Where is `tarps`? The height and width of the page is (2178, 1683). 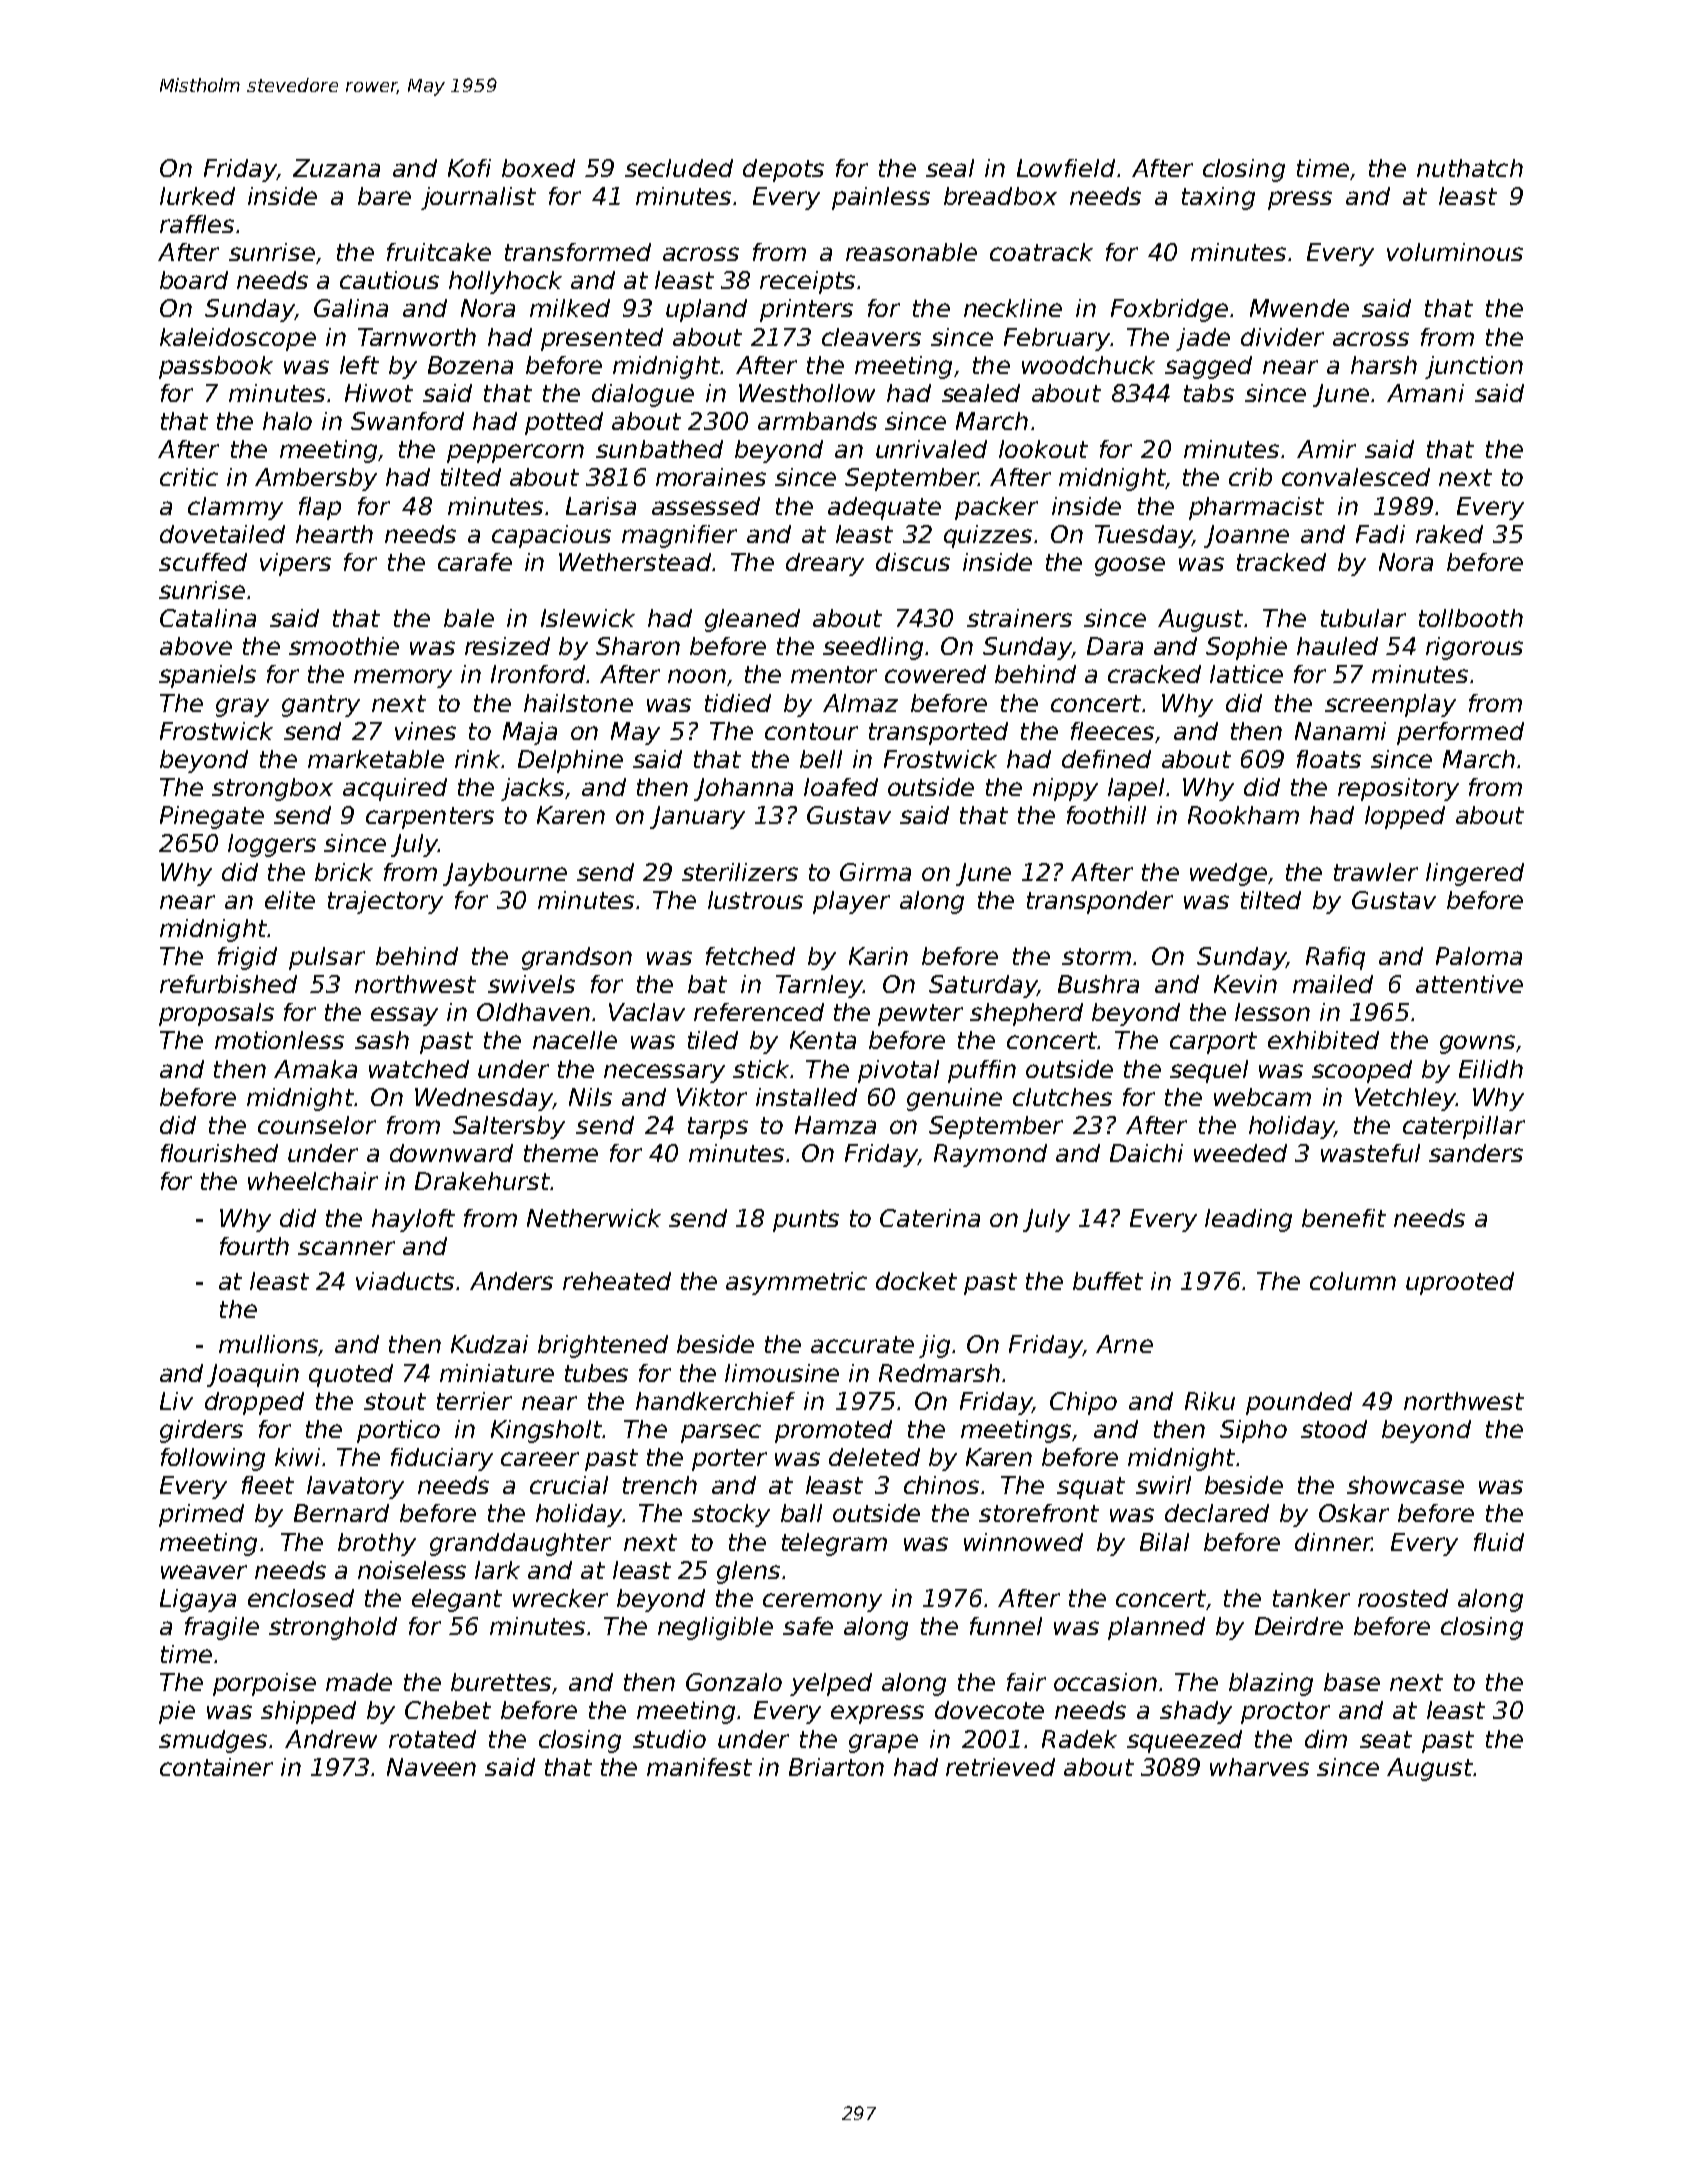 tarps is located at coordinates (718, 1128).
